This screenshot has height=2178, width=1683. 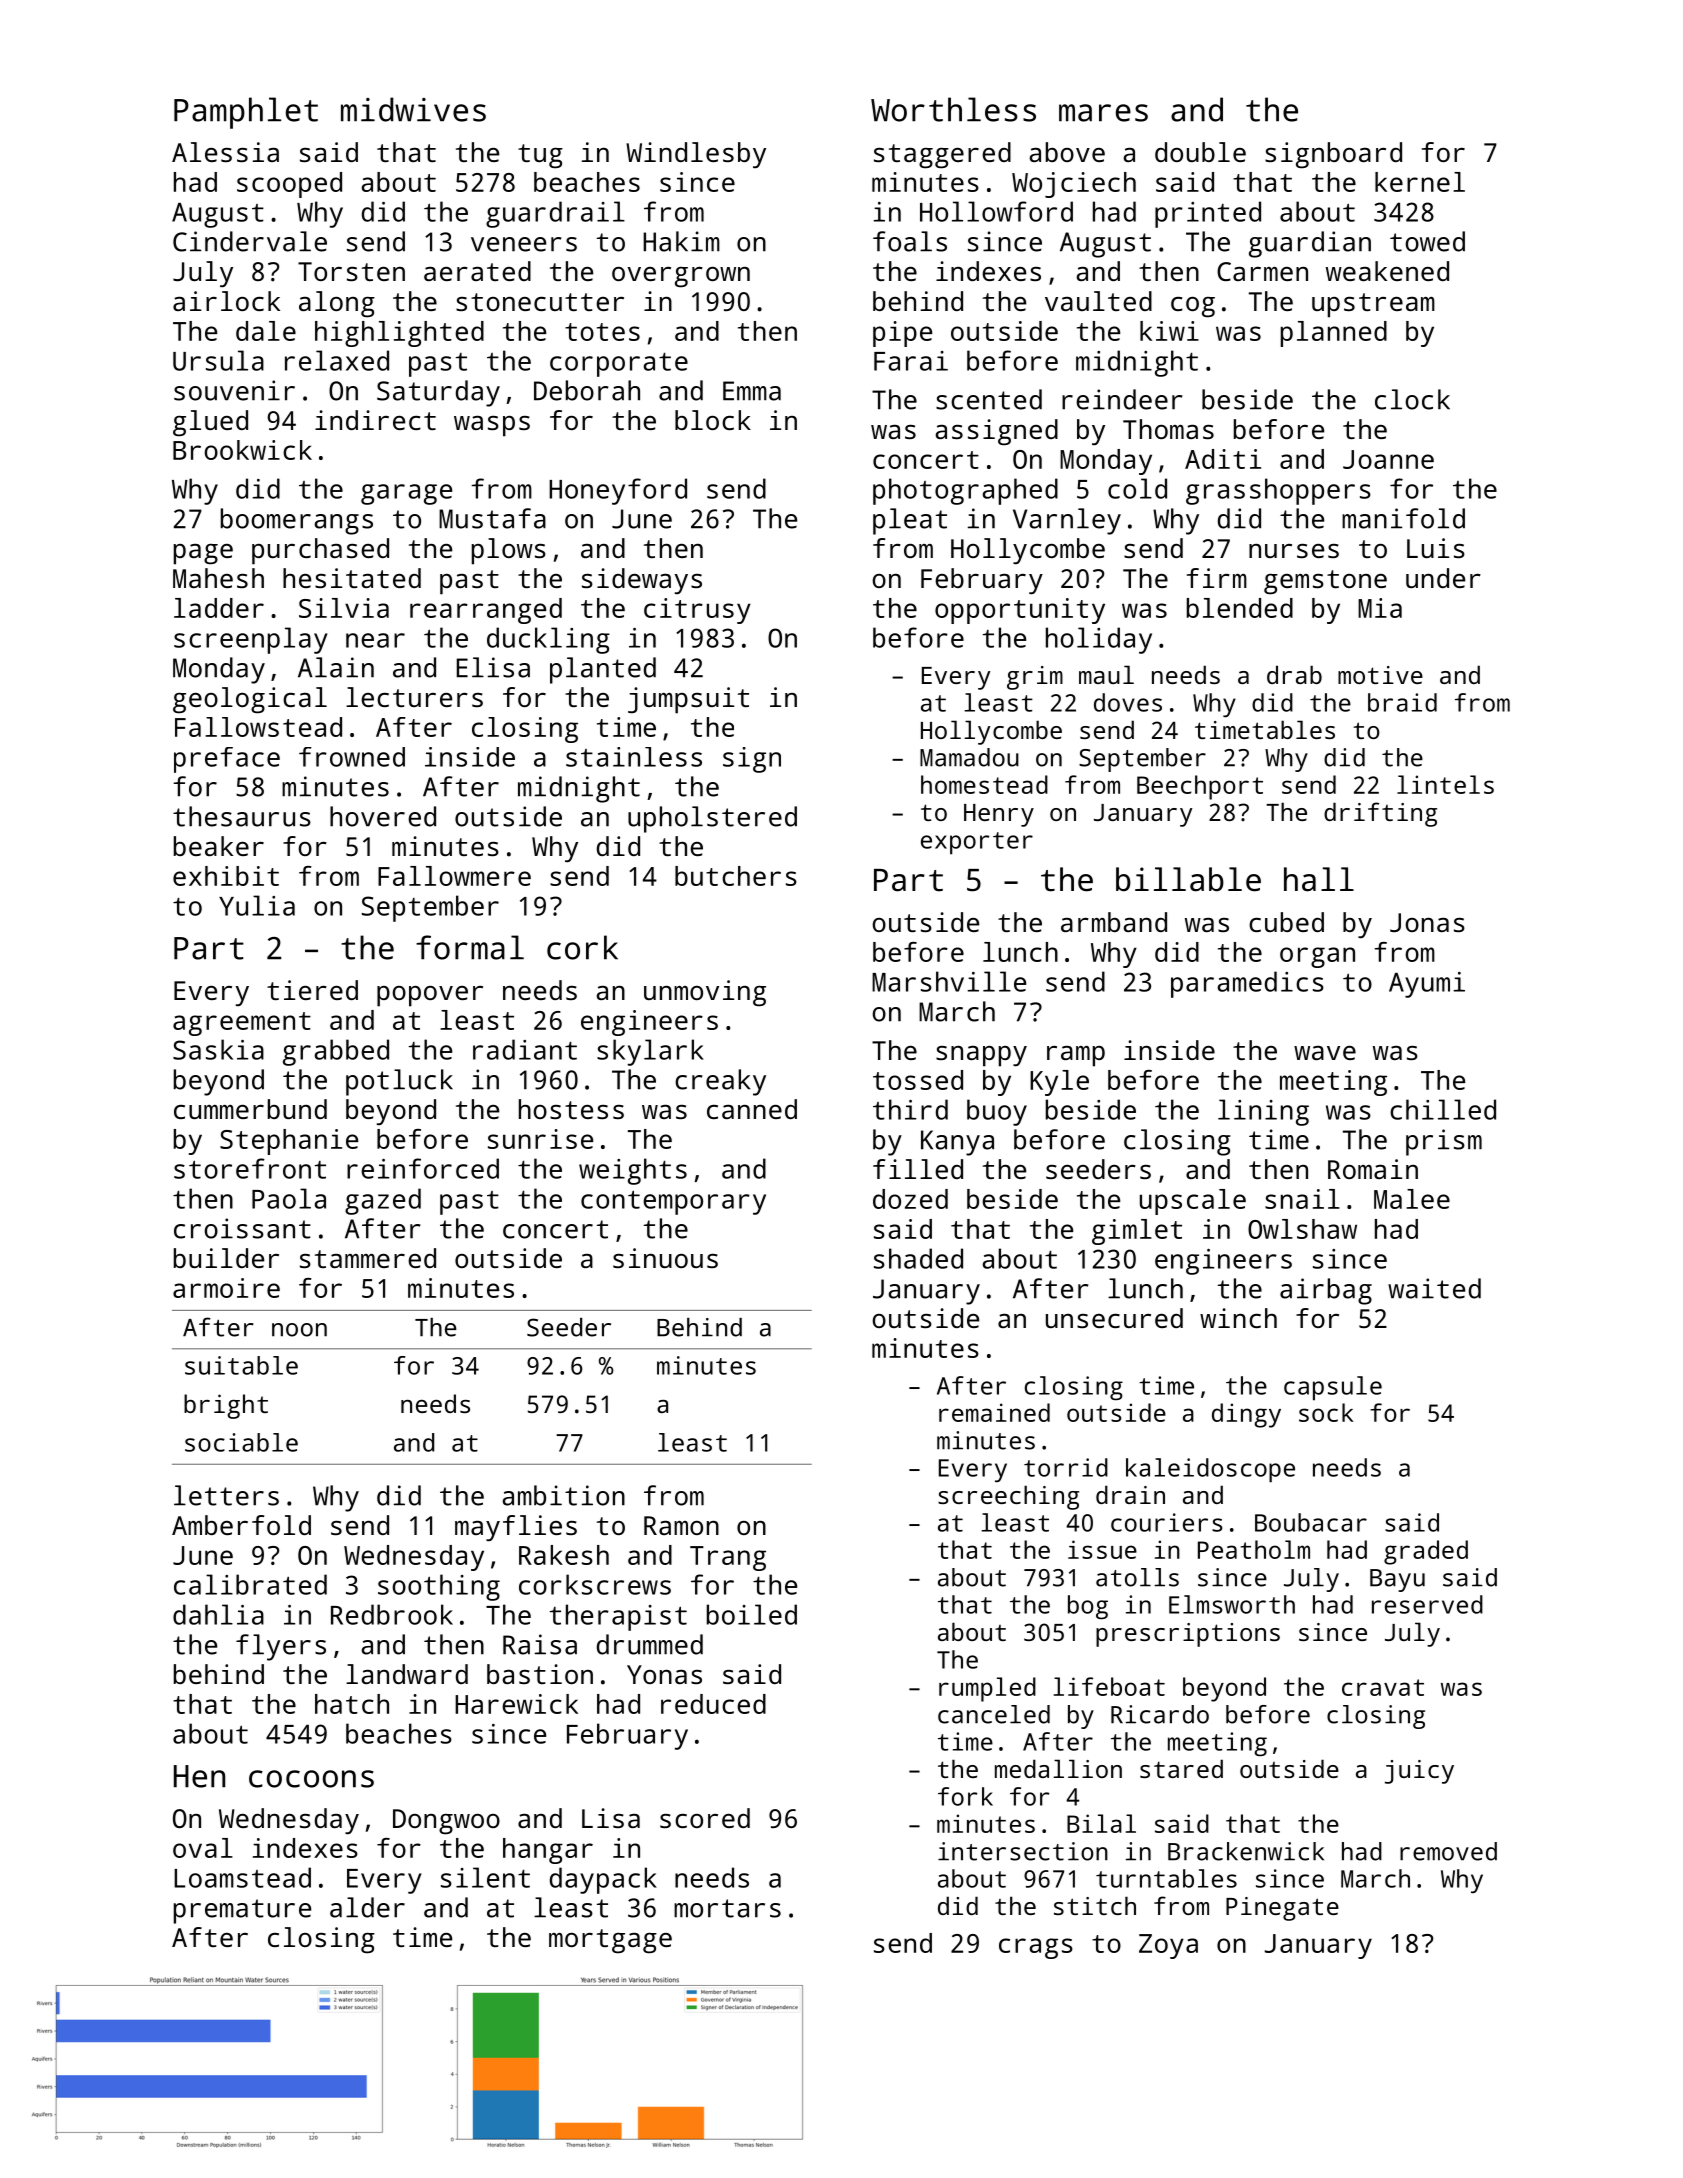 What do you see at coordinates (446, 1822) in the screenshot?
I see `Dongwoo` at bounding box center [446, 1822].
